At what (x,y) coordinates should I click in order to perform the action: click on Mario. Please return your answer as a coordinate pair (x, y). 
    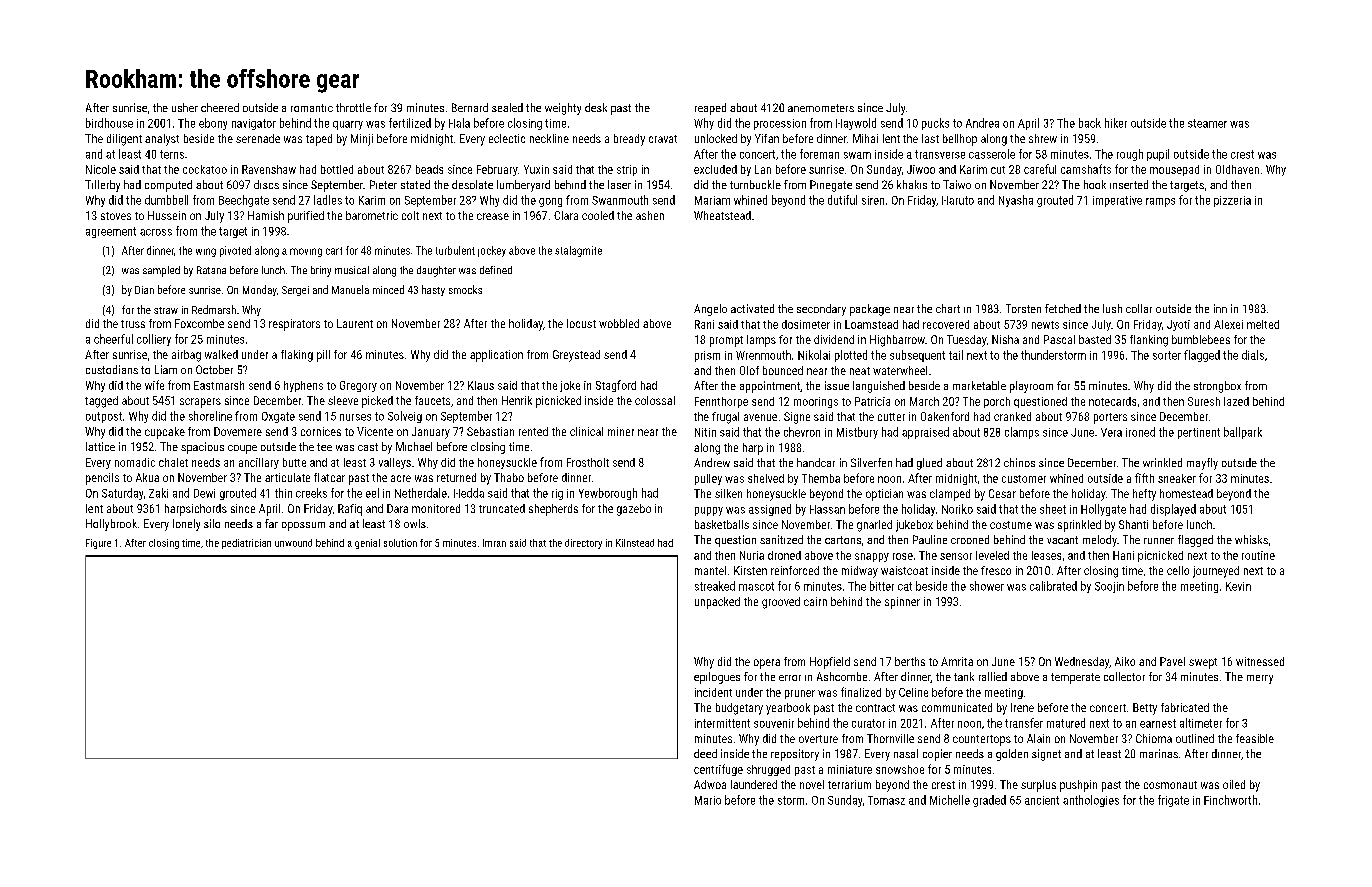
    Looking at the image, I should click on (708, 800).
